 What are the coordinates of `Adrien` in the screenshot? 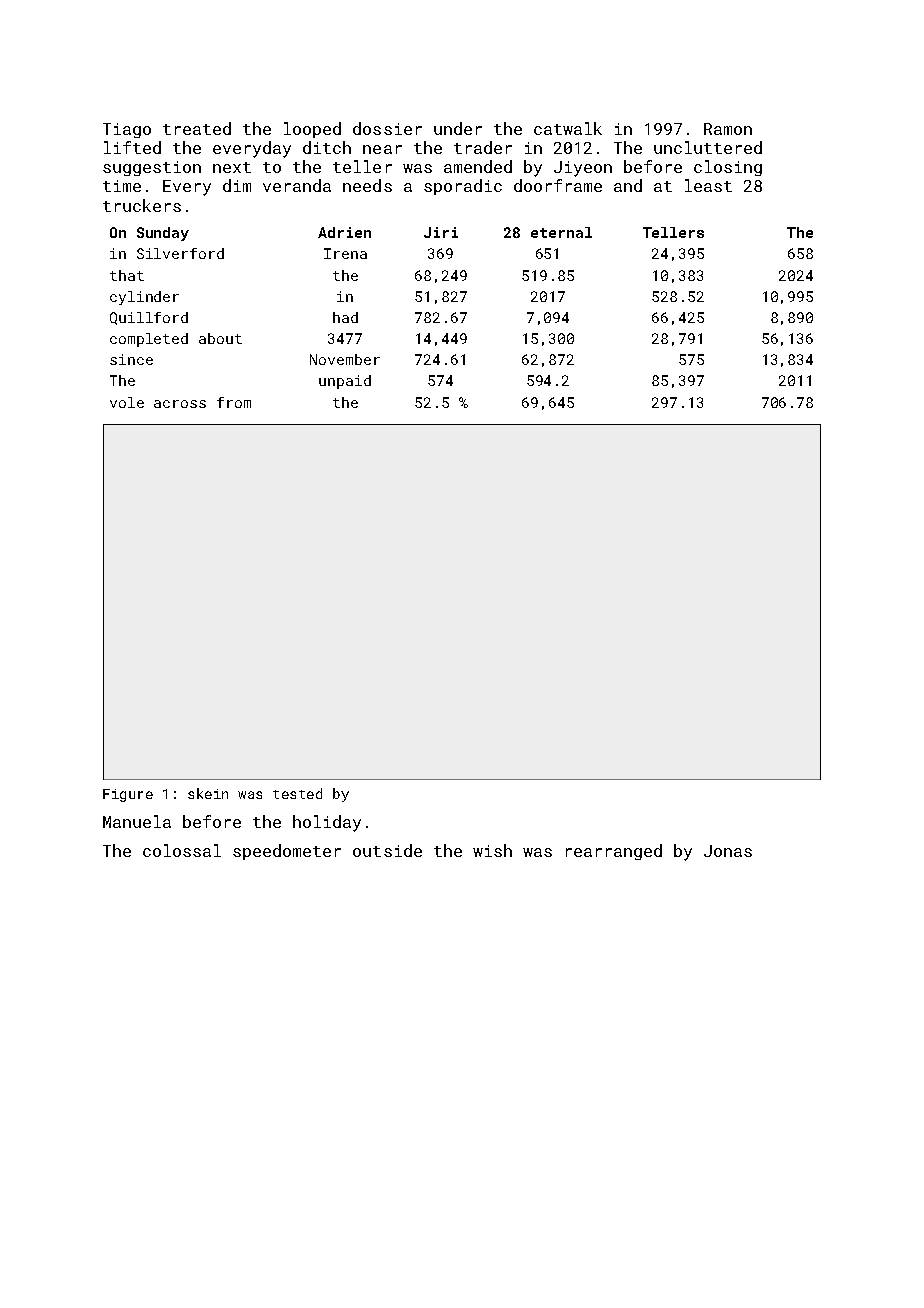 It's located at (344, 232).
